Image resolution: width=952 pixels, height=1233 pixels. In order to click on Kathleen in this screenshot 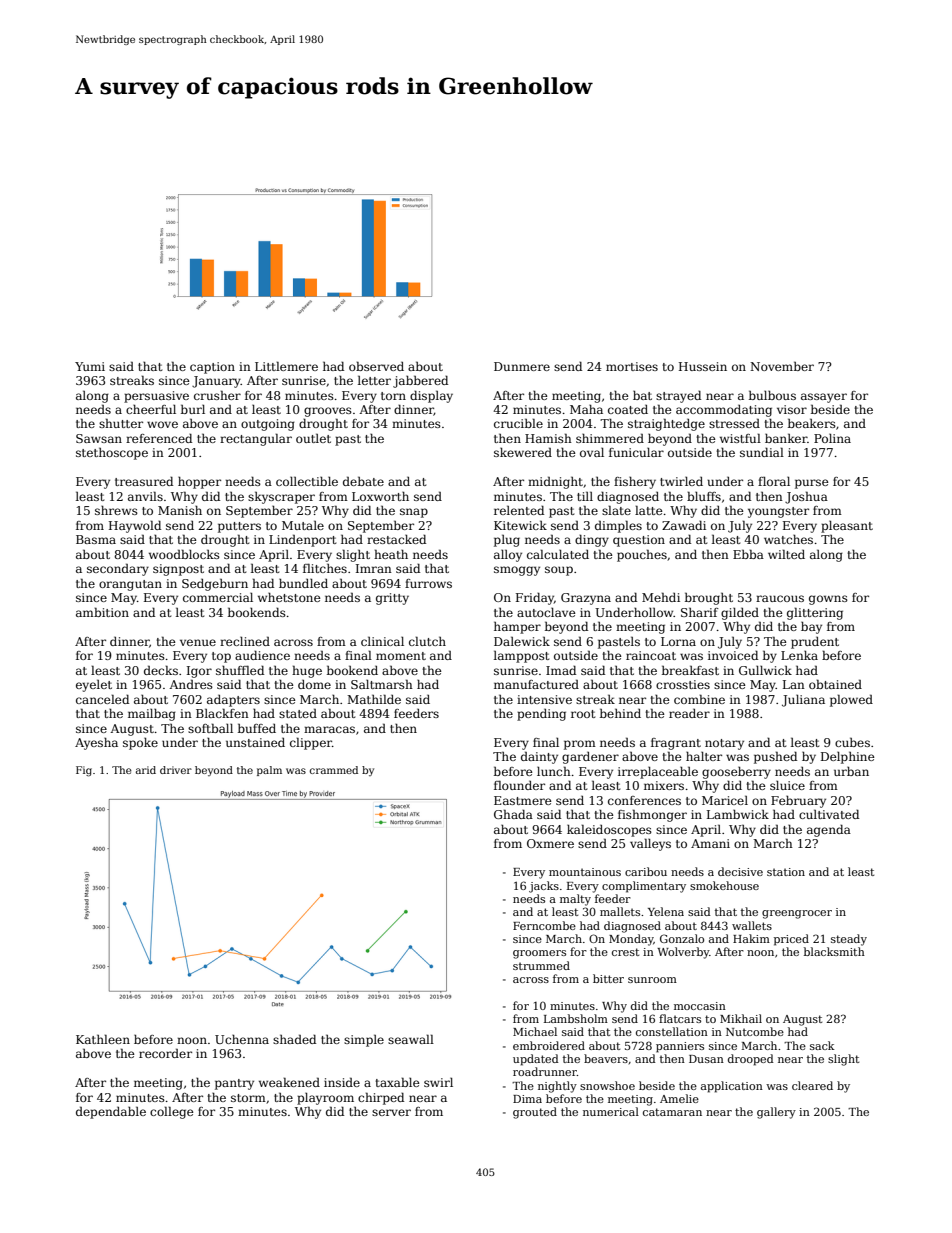, I will do `click(103, 1039)`.
